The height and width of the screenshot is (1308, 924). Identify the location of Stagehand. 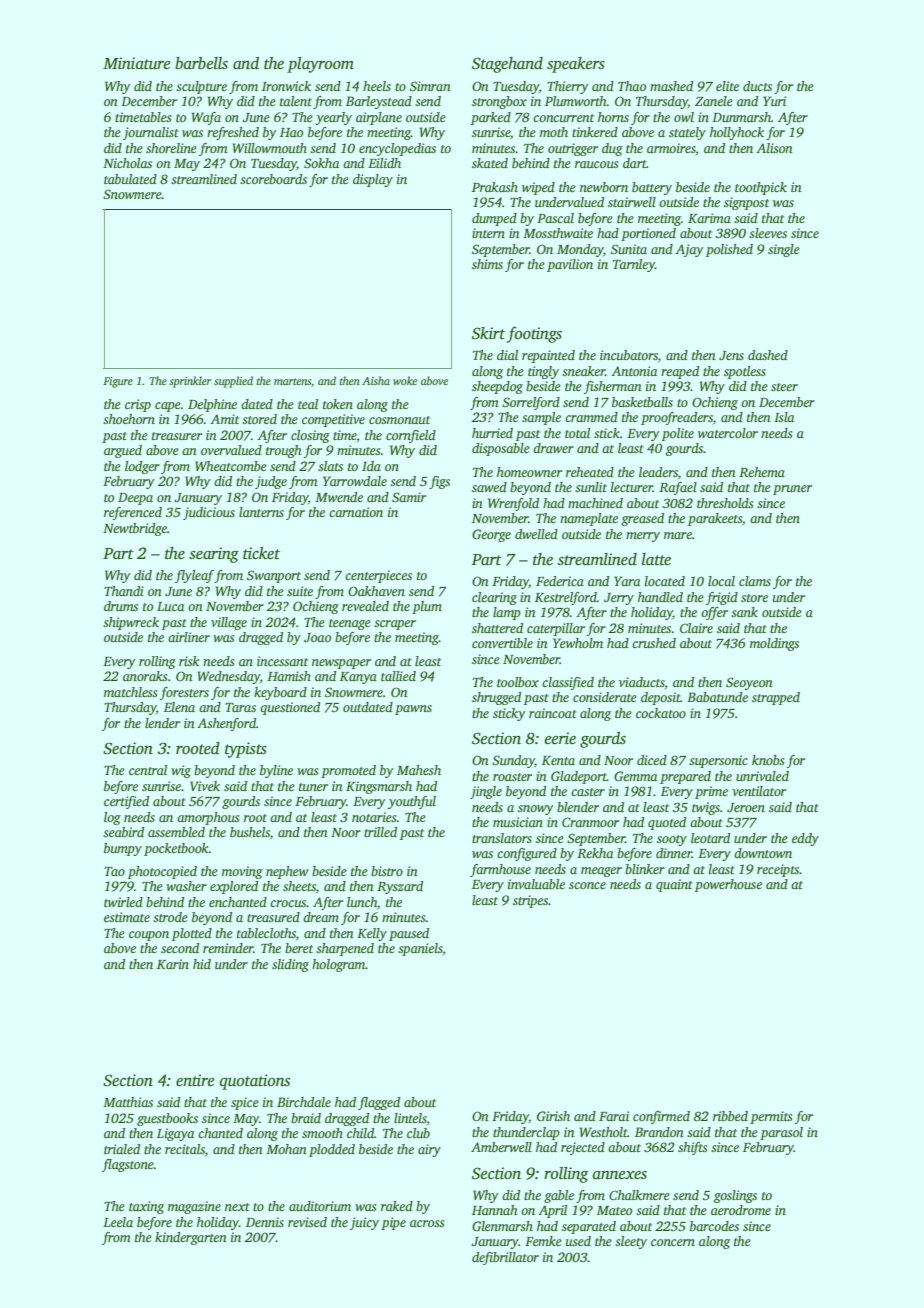
(507, 65).
